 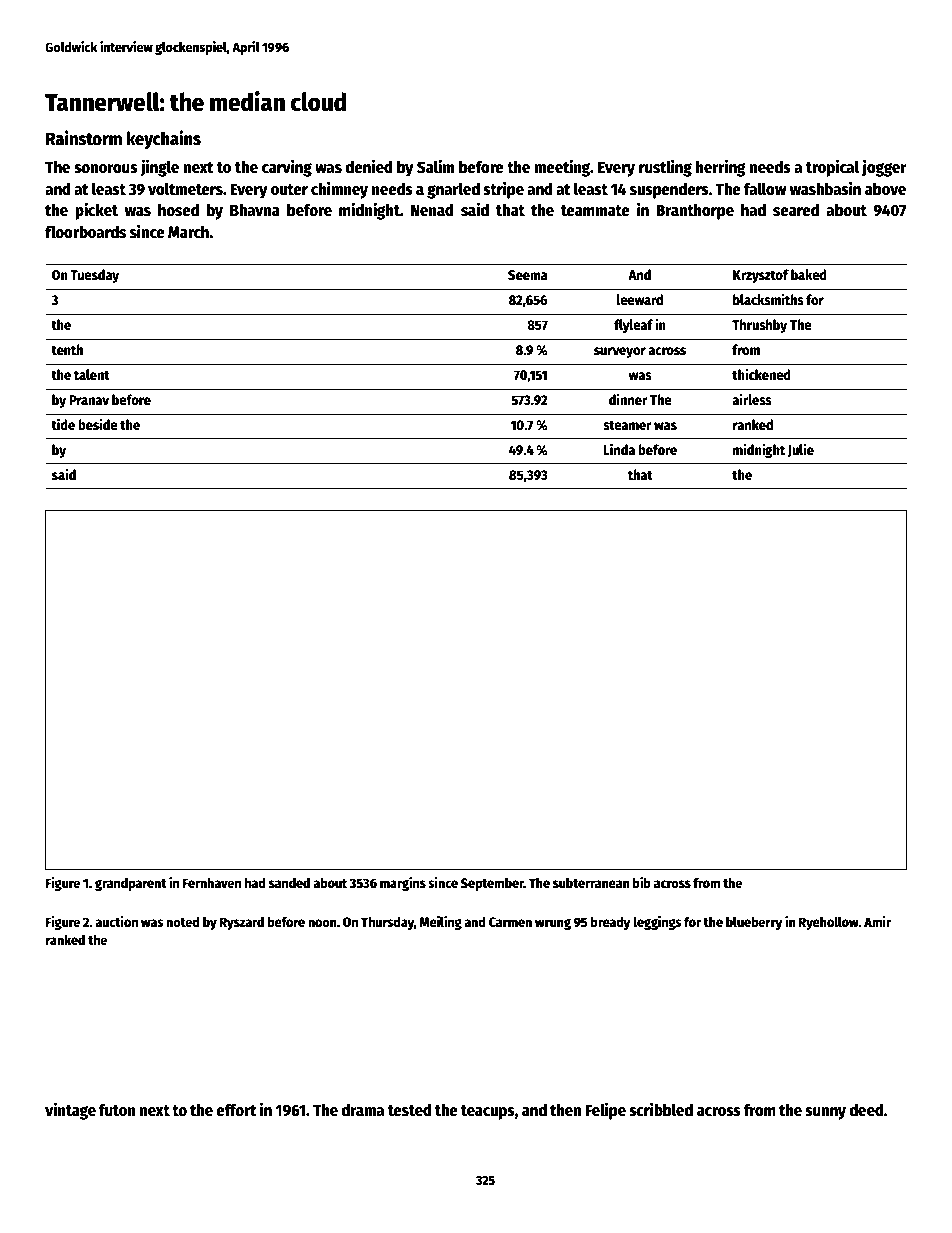 I want to click on picket, so click(x=96, y=211).
